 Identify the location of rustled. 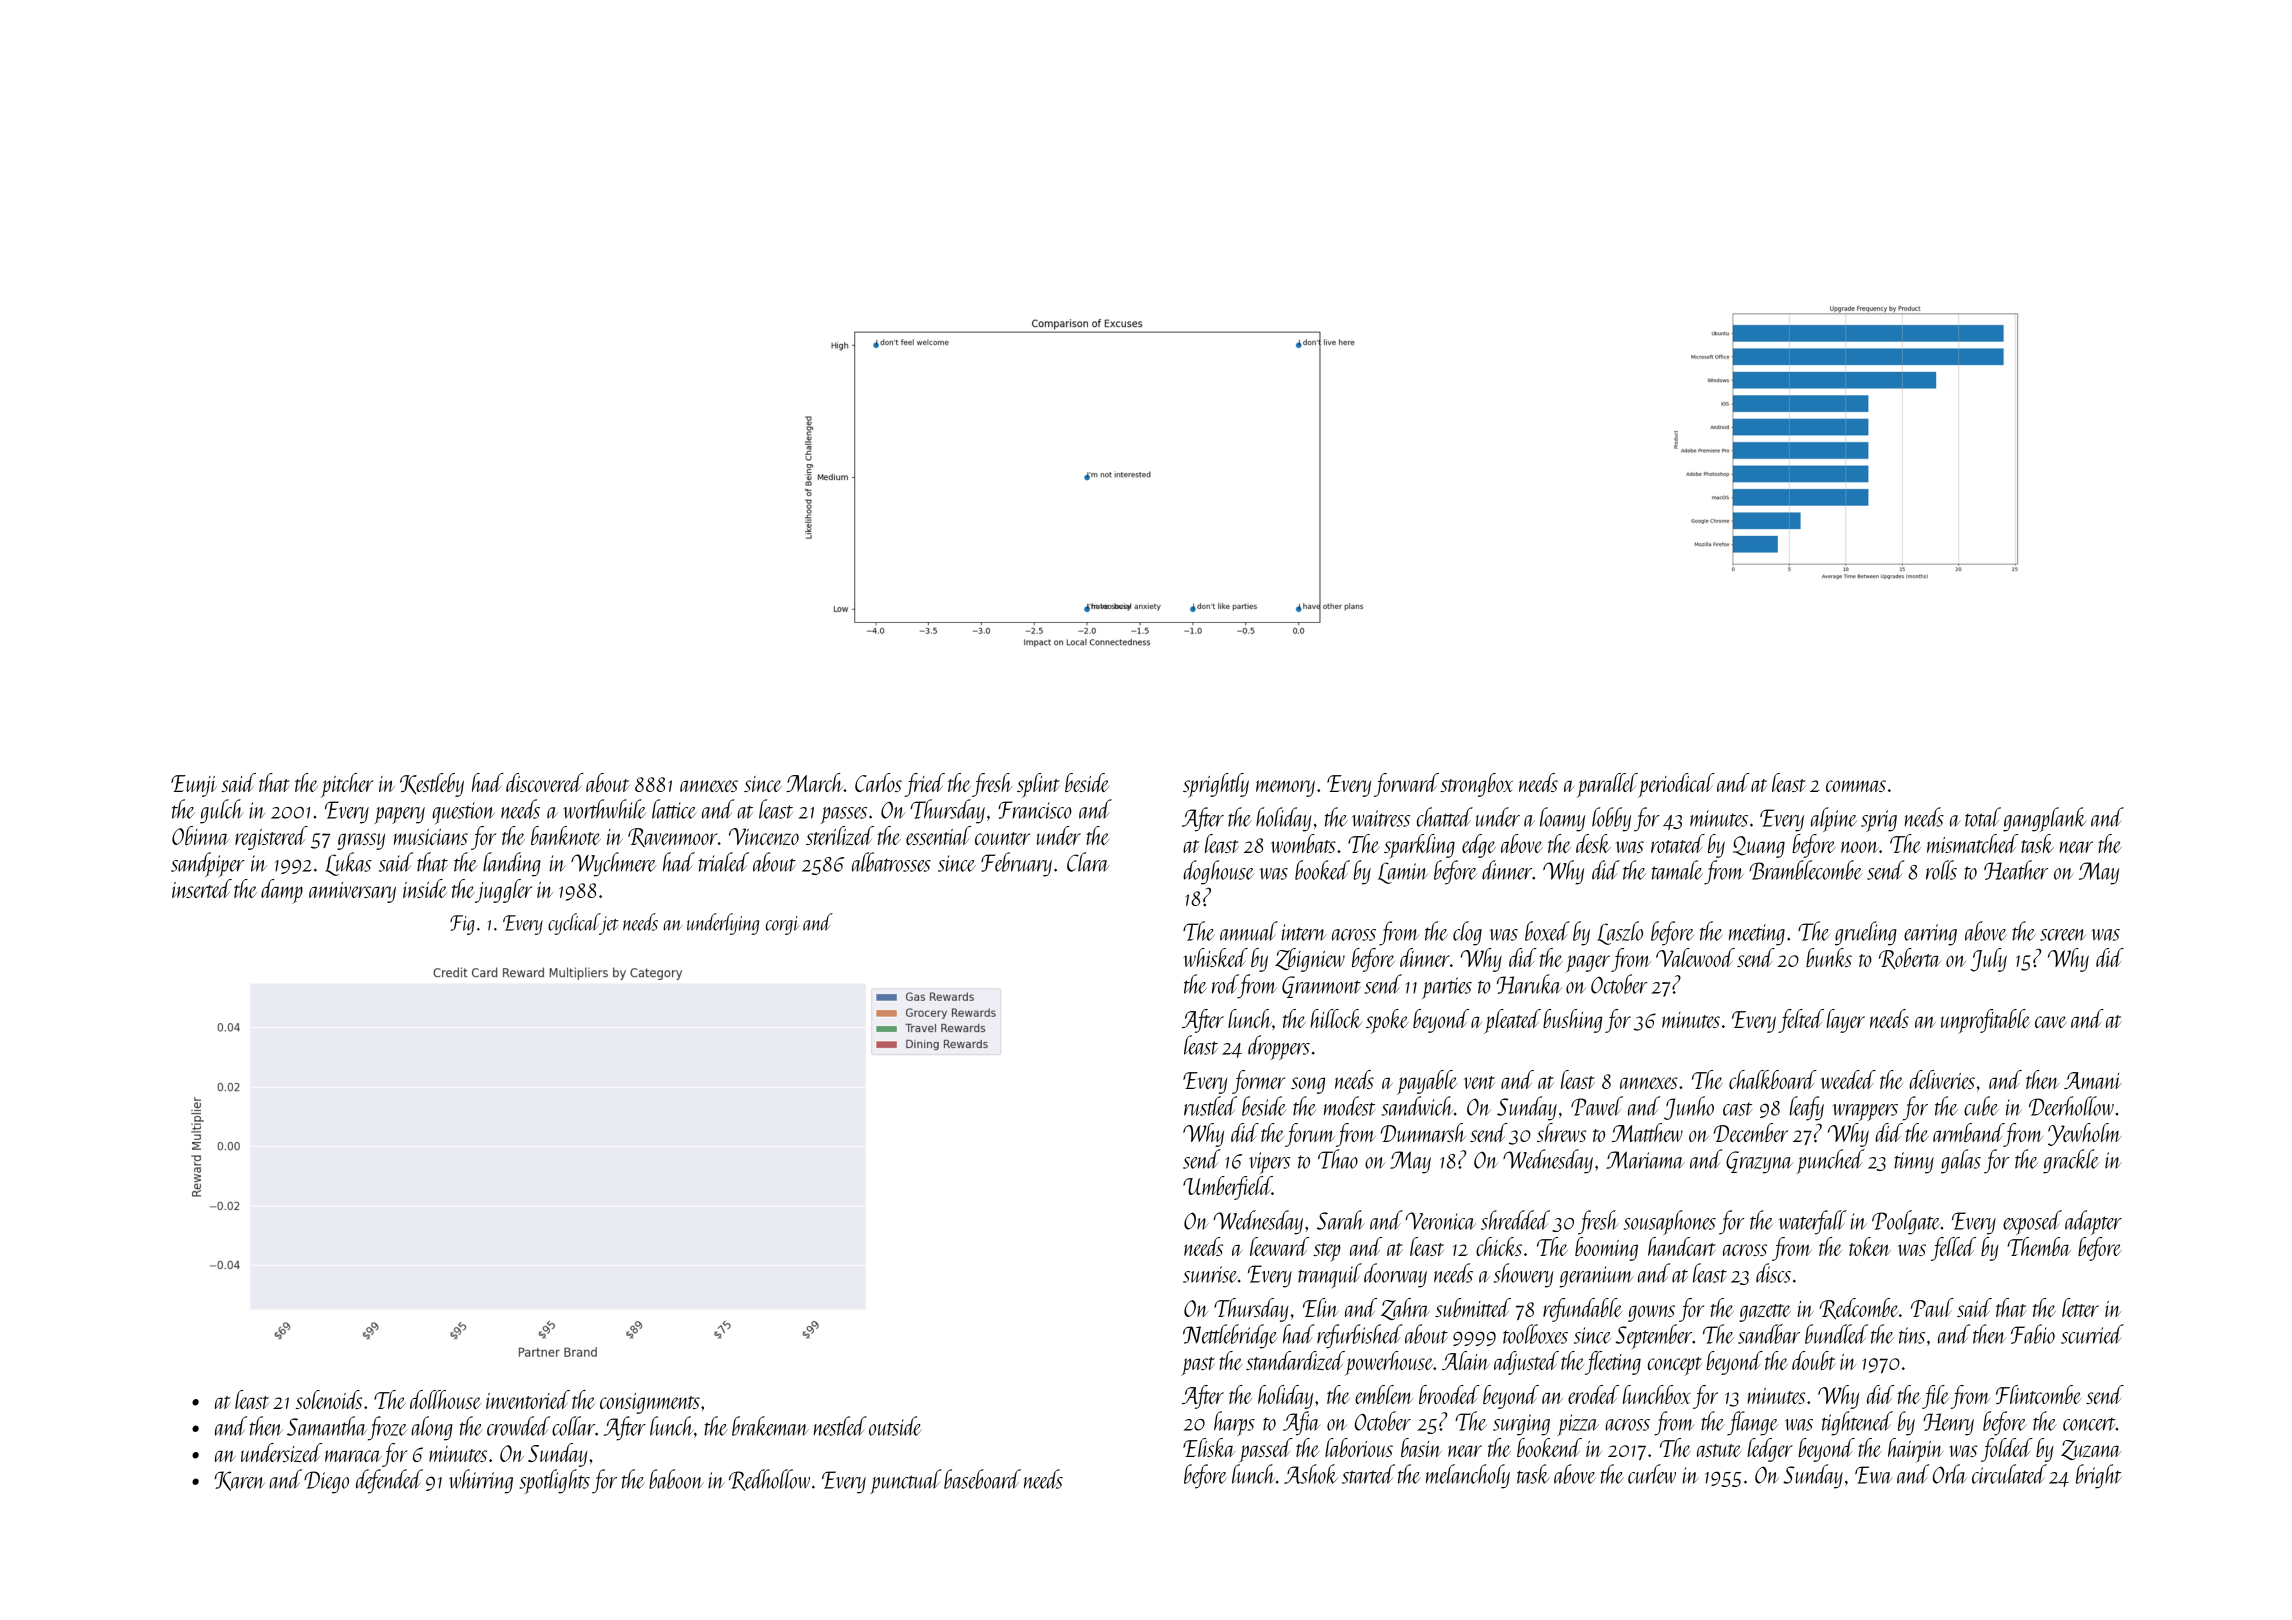
(1210, 1106).
